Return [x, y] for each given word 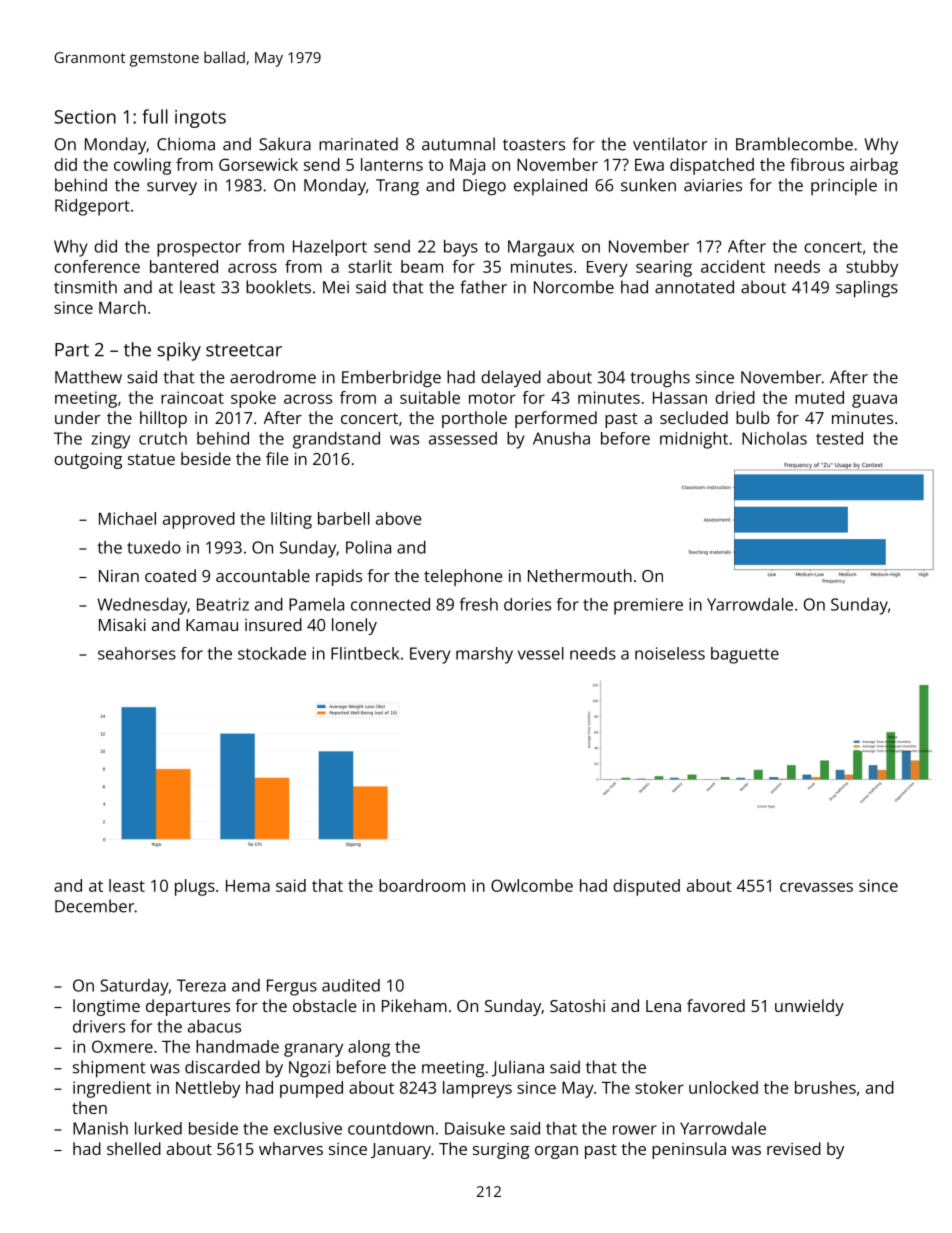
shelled [134, 1148]
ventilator [670, 144]
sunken [648, 185]
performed [556, 419]
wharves [291, 1148]
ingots [200, 119]
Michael [127, 518]
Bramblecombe [794, 144]
